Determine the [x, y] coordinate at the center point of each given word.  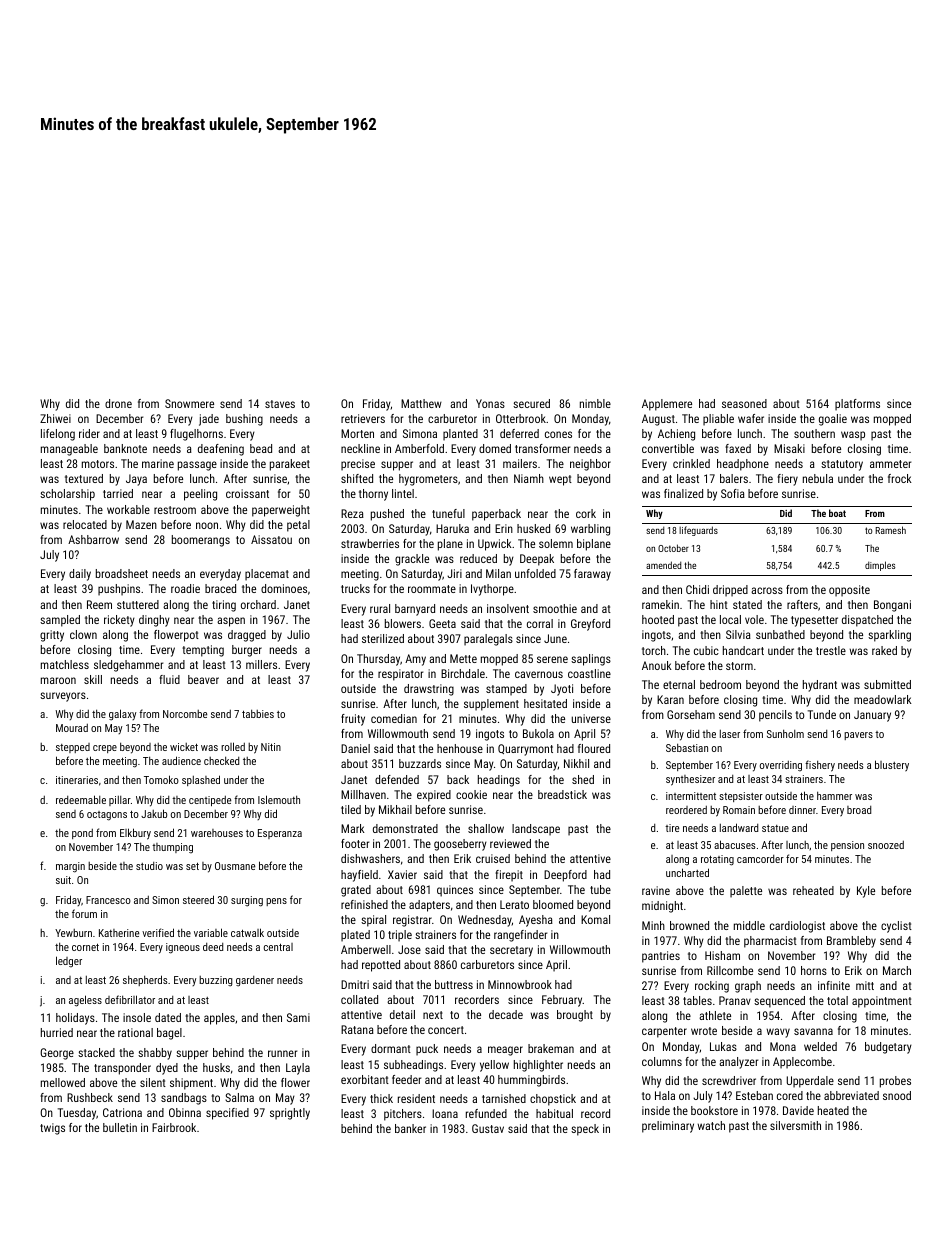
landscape [536, 830]
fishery [820, 766]
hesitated [545, 703]
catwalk [247, 932]
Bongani [892, 606]
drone [118, 403]
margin [70, 867]
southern [814, 433]
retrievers [363, 418]
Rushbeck [90, 1097]
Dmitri [355, 984]
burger [247, 651]
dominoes [284, 588]
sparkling [889, 636]
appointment [882, 1002]
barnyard [415, 610]
